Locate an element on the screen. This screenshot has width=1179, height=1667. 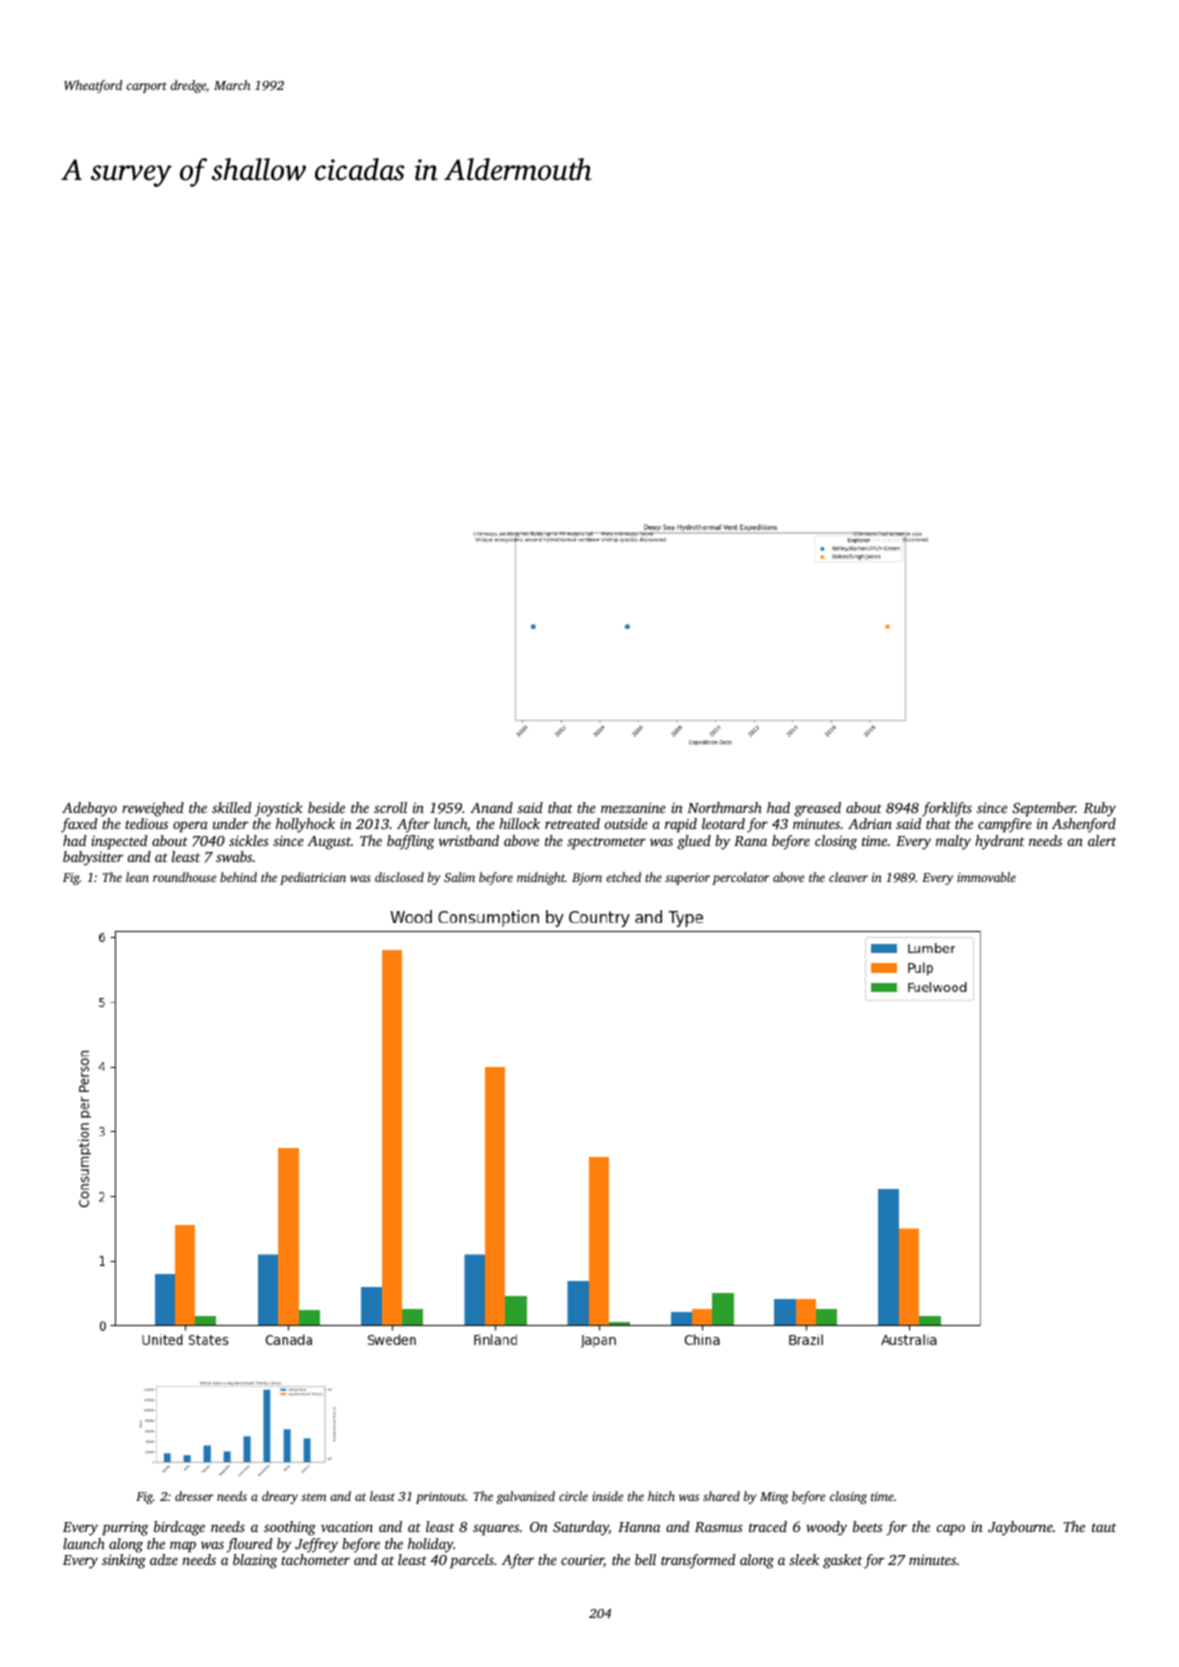
reweighed is located at coordinates (153, 809).
